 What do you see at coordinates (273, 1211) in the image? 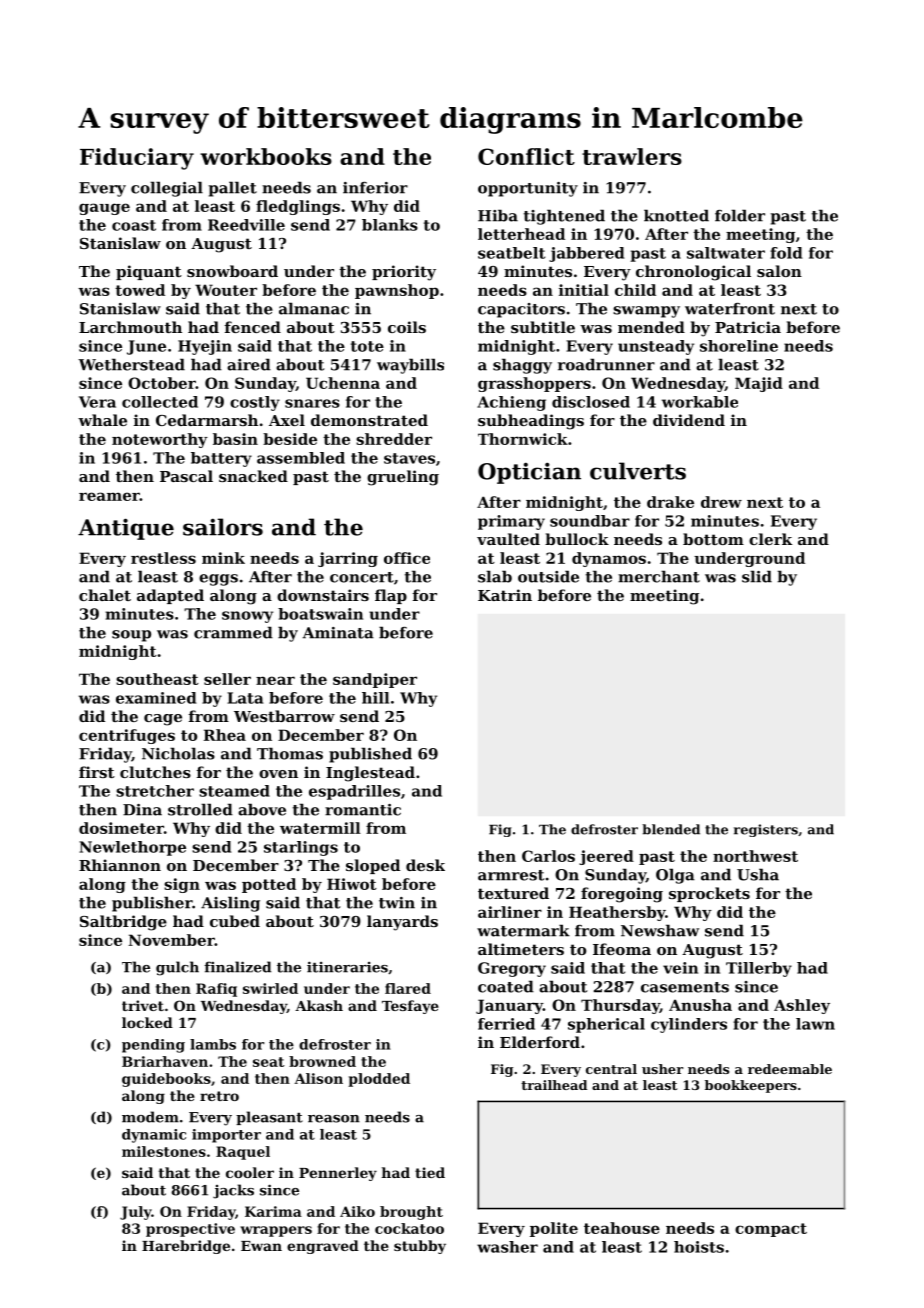
I see `Karima` at bounding box center [273, 1211].
